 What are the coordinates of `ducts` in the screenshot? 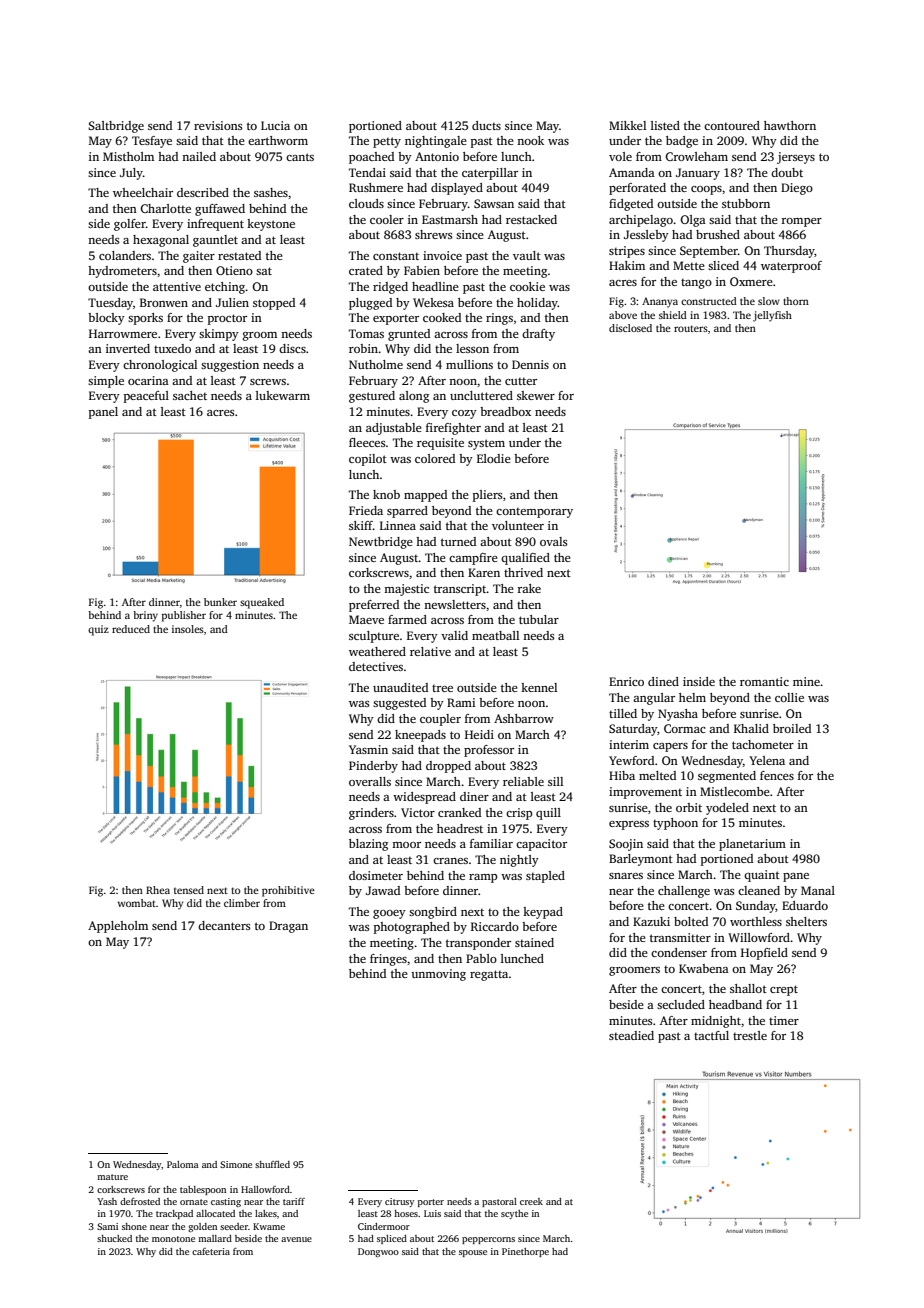 It's located at (486, 125).
